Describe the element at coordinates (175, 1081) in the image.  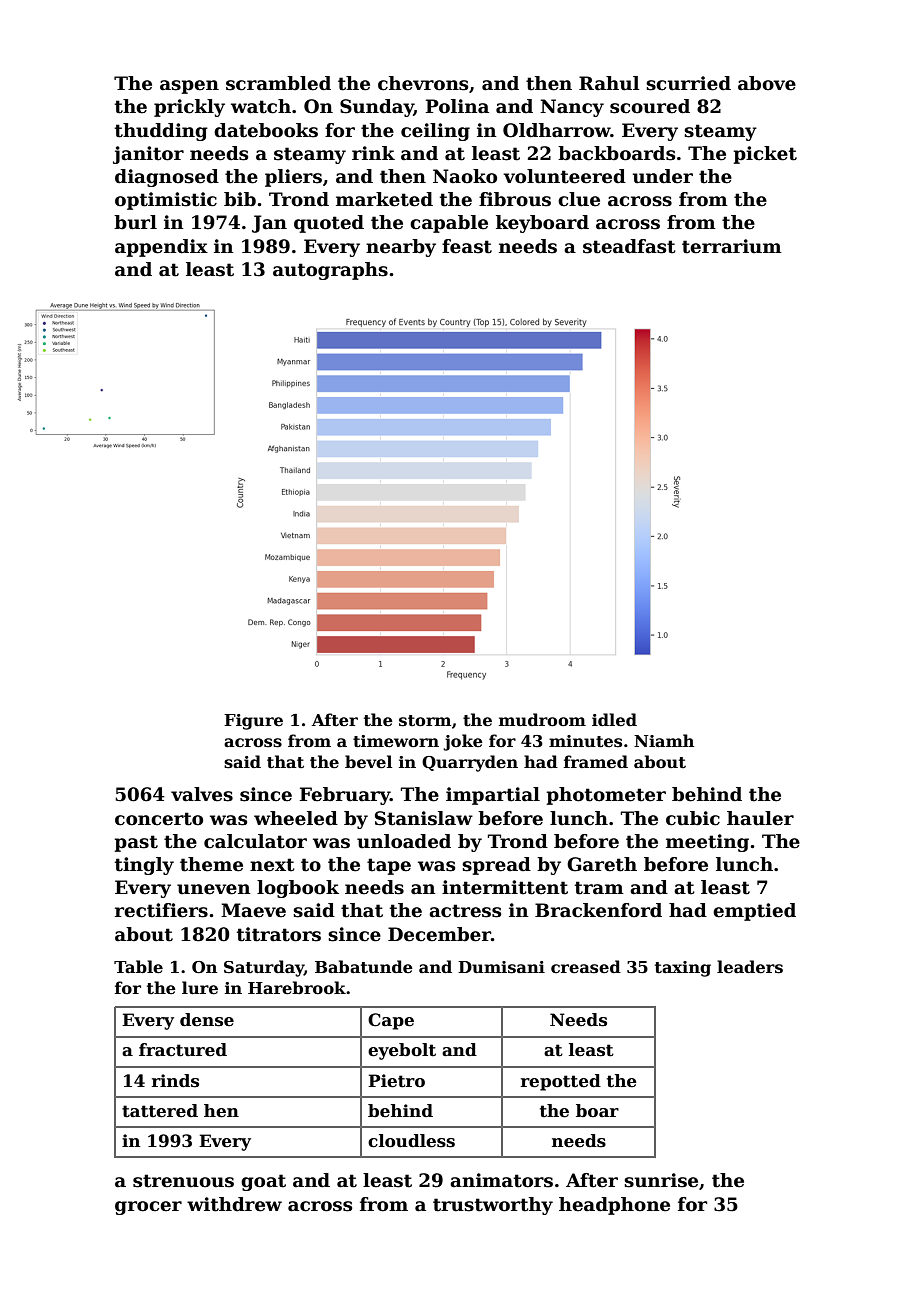
I see `rinds` at that location.
